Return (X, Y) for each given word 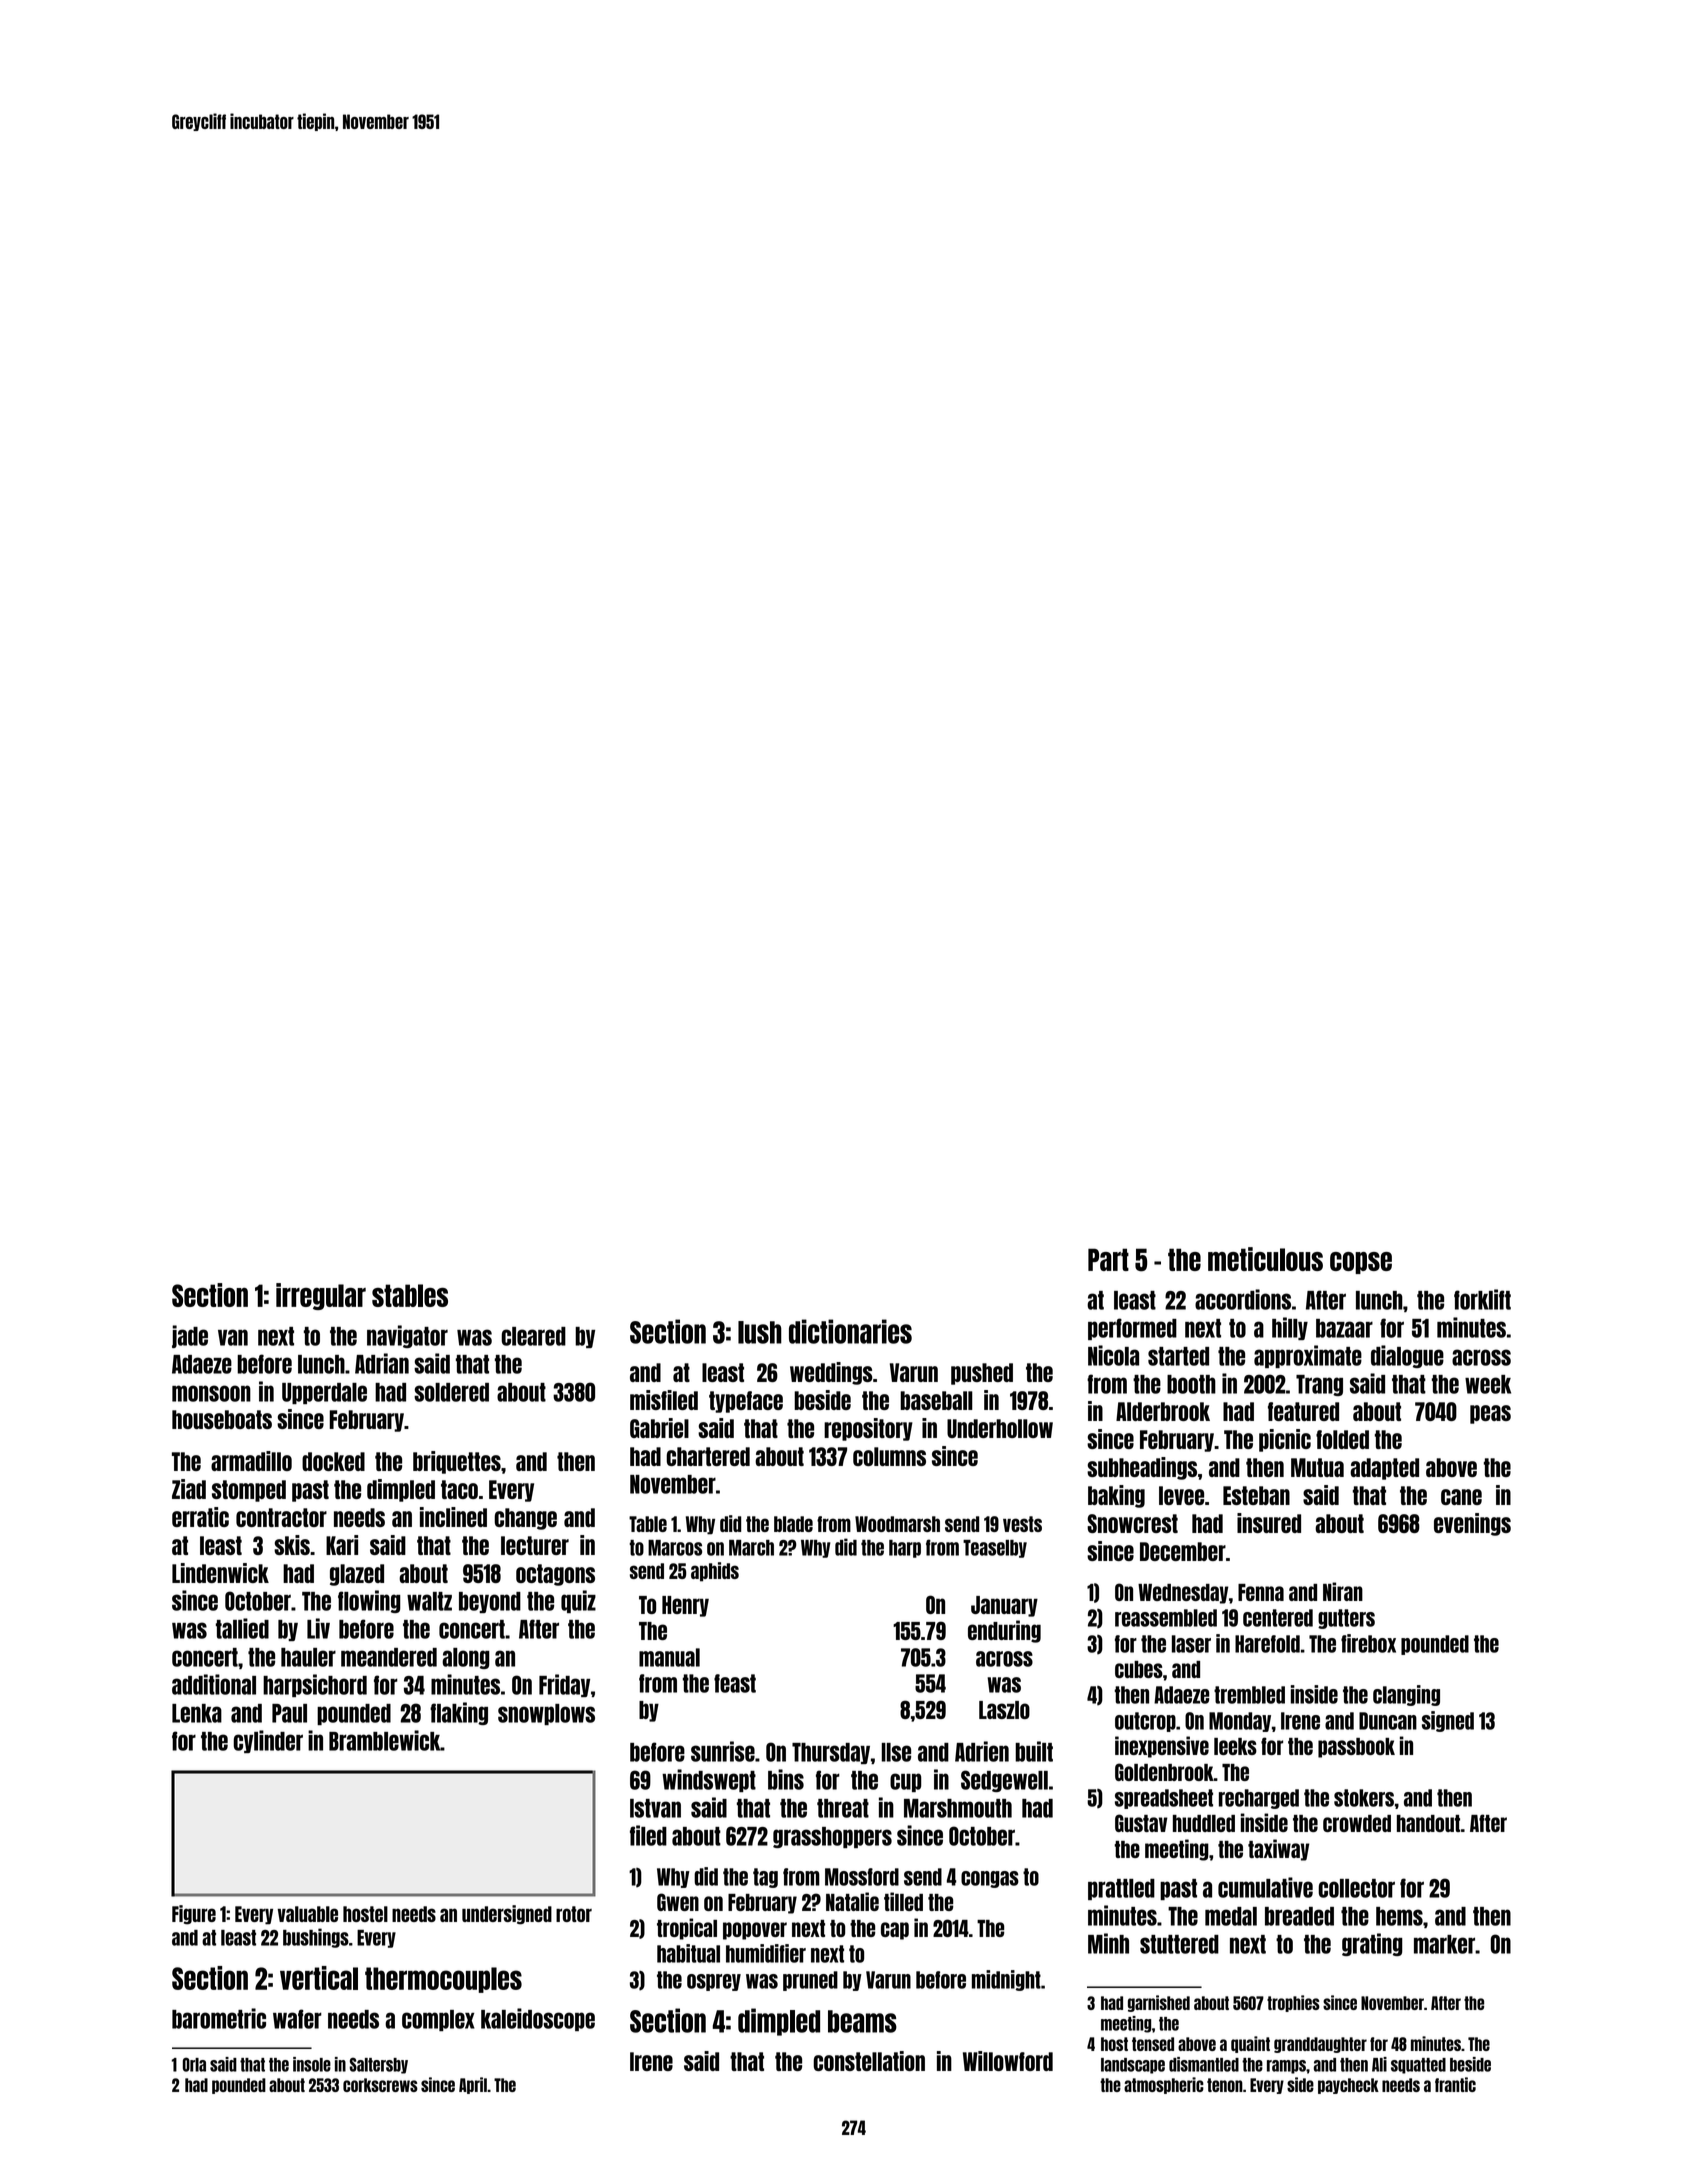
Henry (685, 1606)
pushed (982, 1374)
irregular (321, 1296)
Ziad (189, 1489)
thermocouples (443, 1980)
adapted (1384, 1469)
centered (1278, 1618)
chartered (708, 1456)
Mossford (862, 1877)
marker (1444, 1944)
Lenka (197, 1713)
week (1488, 1384)
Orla (194, 2064)
